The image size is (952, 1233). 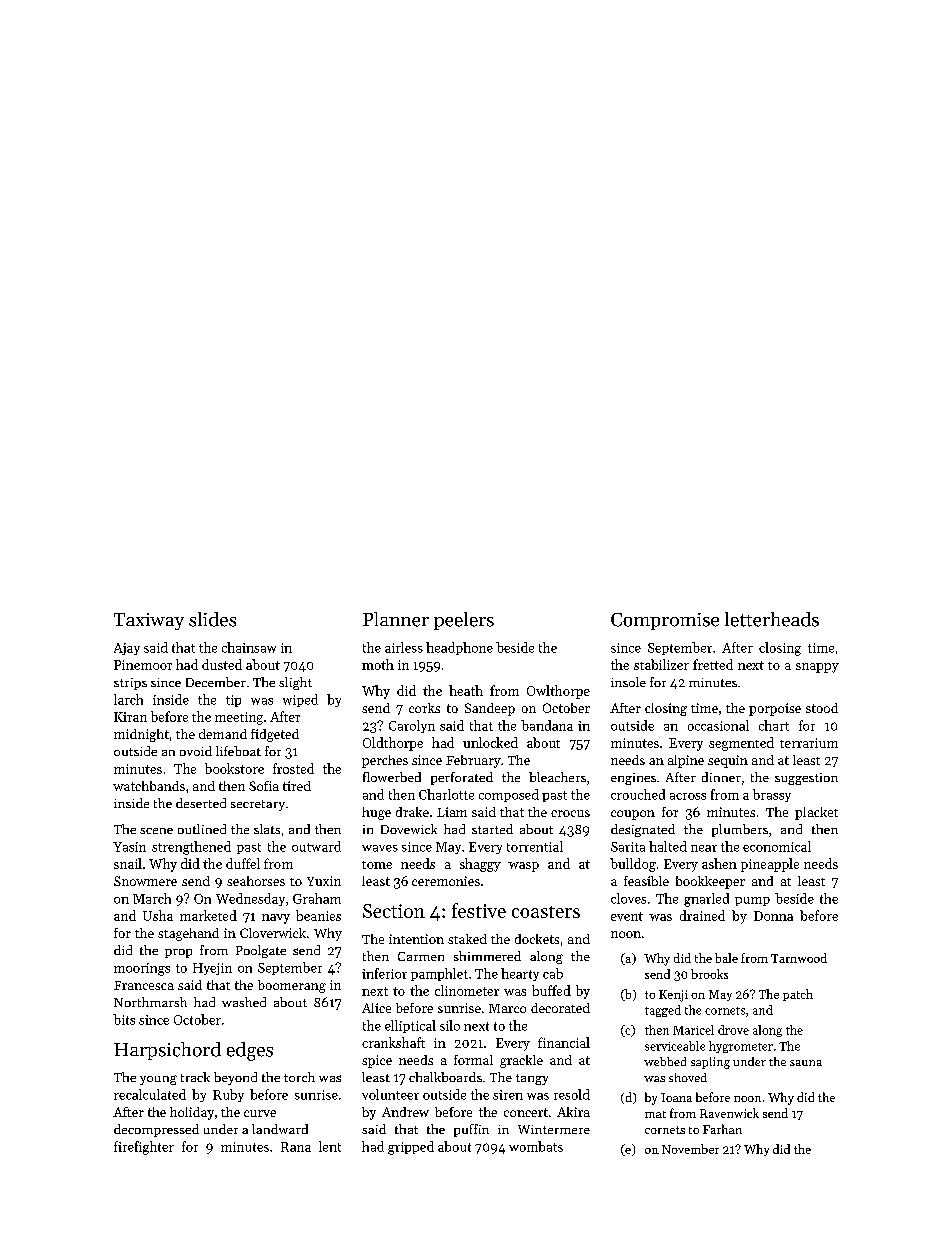 I want to click on young, so click(x=158, y=1080).
